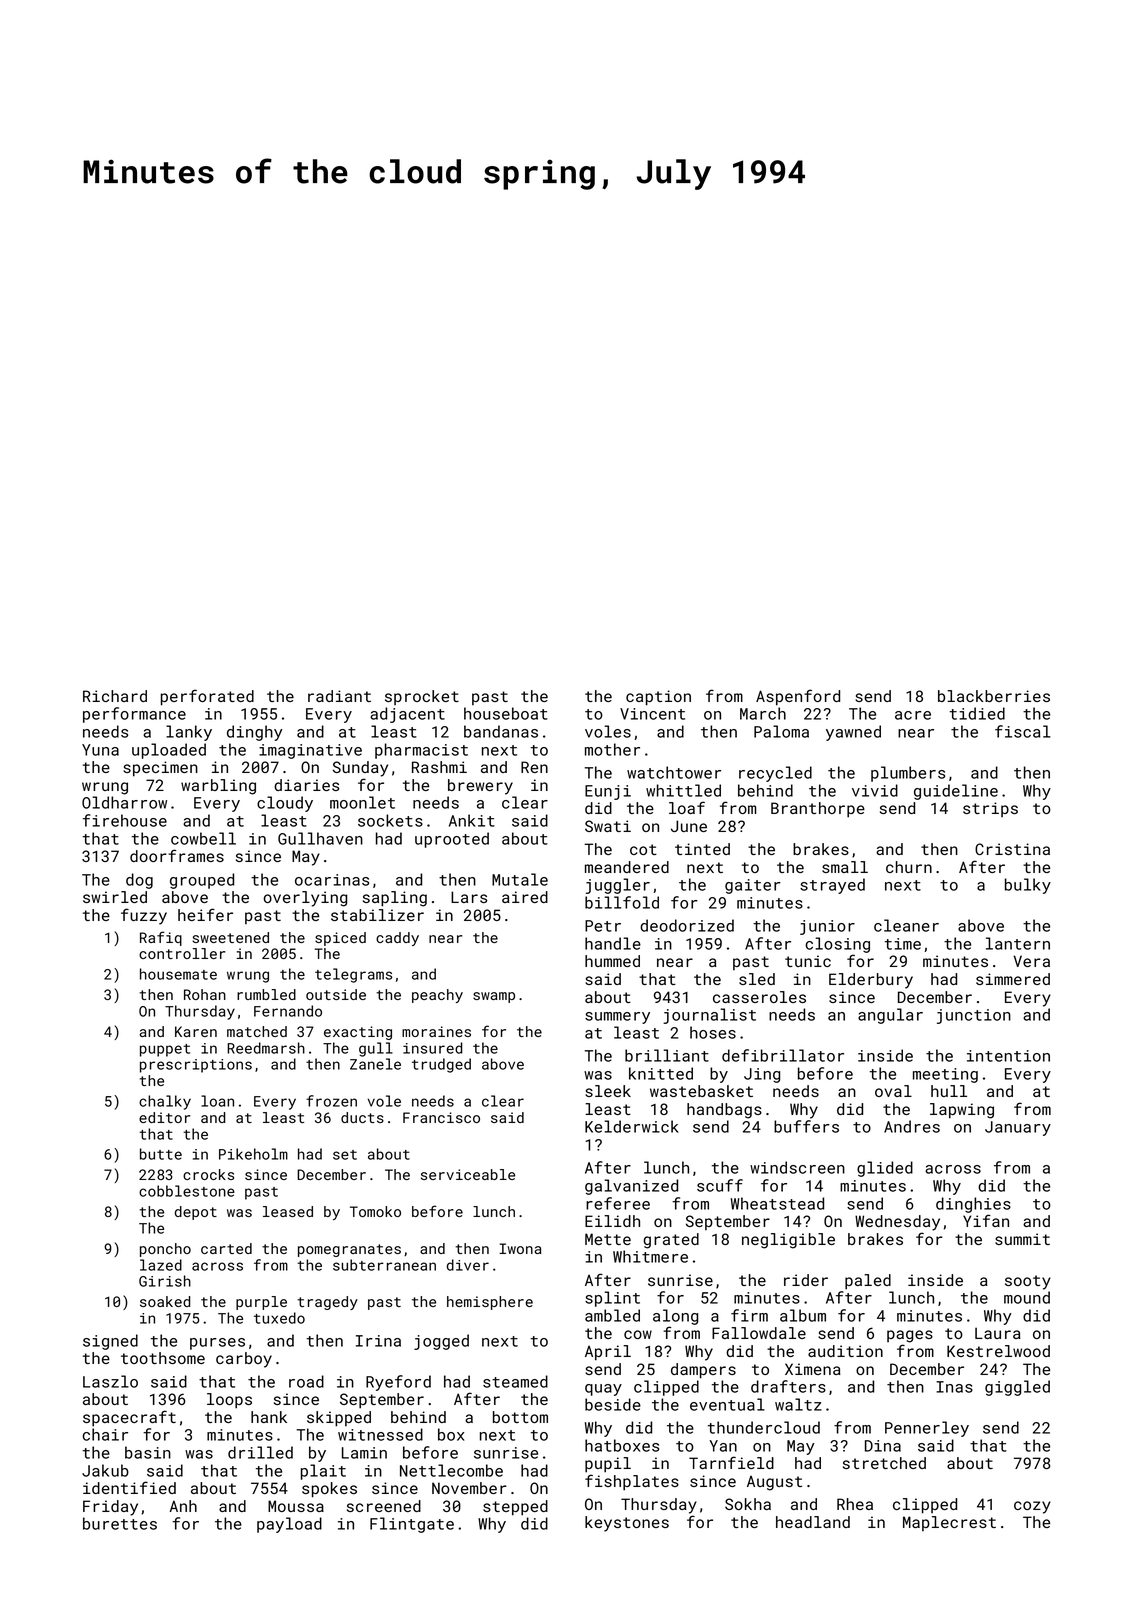 The height and width of the screenshot is (1609, 1133). I want to click on housemate, so click(178, 974).
